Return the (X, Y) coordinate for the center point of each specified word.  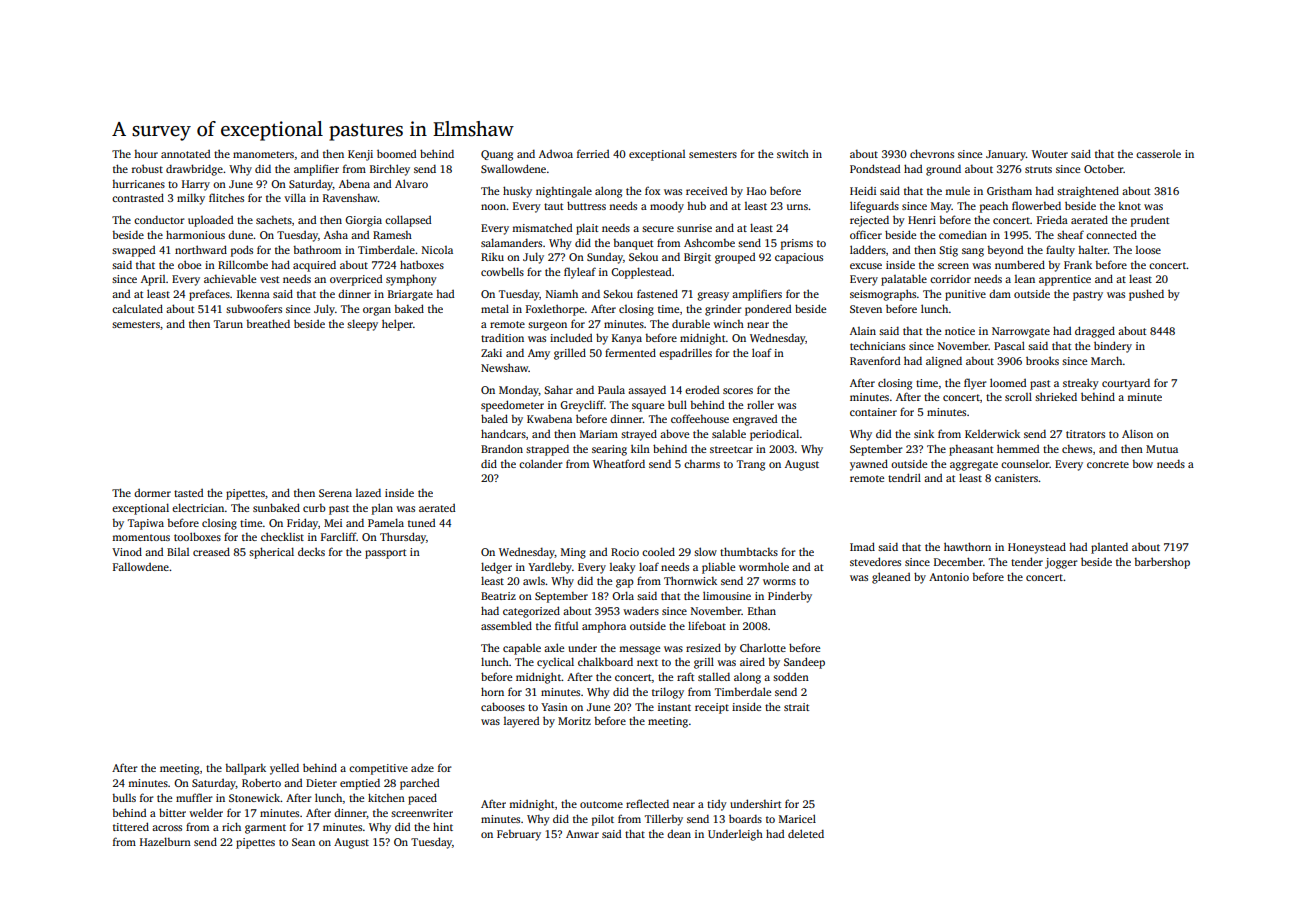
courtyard (1126, 384)
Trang (751, 465)
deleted (806, 833)
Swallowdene (513, 168)
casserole (1158, 154)
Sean (303, 842)
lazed (368, 492)
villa (295, 197)
